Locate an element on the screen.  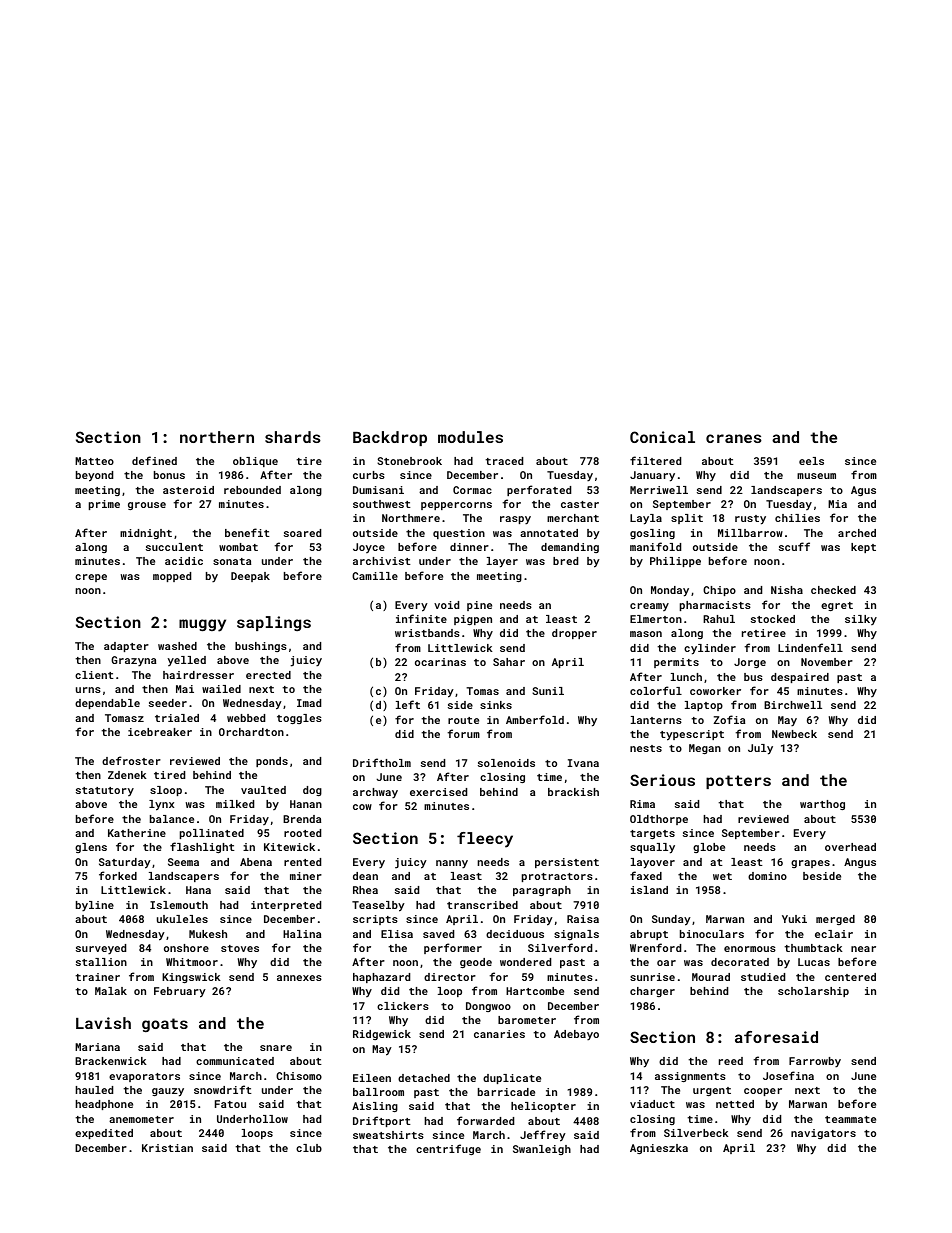
cranes is located at coordinates (734, 438).
